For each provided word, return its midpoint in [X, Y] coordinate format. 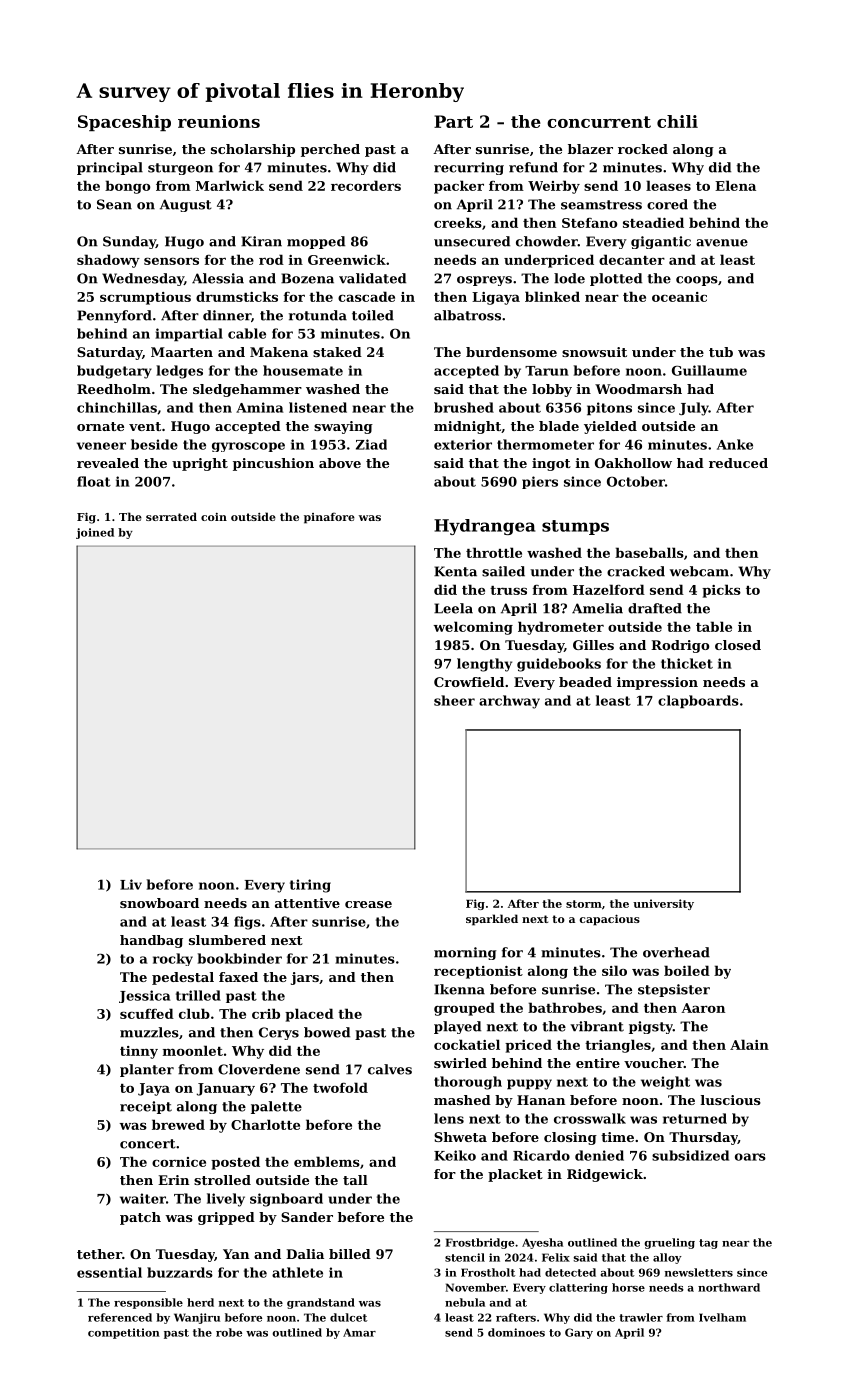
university [663, 904]
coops [697, 281]
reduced [738, 463]
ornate [100, 426]
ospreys [484, 281]
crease [368, 904]
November [475, 1287]
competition [124, 1333]
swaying [343, 427]
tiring [310, 886]
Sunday [129, 242]
